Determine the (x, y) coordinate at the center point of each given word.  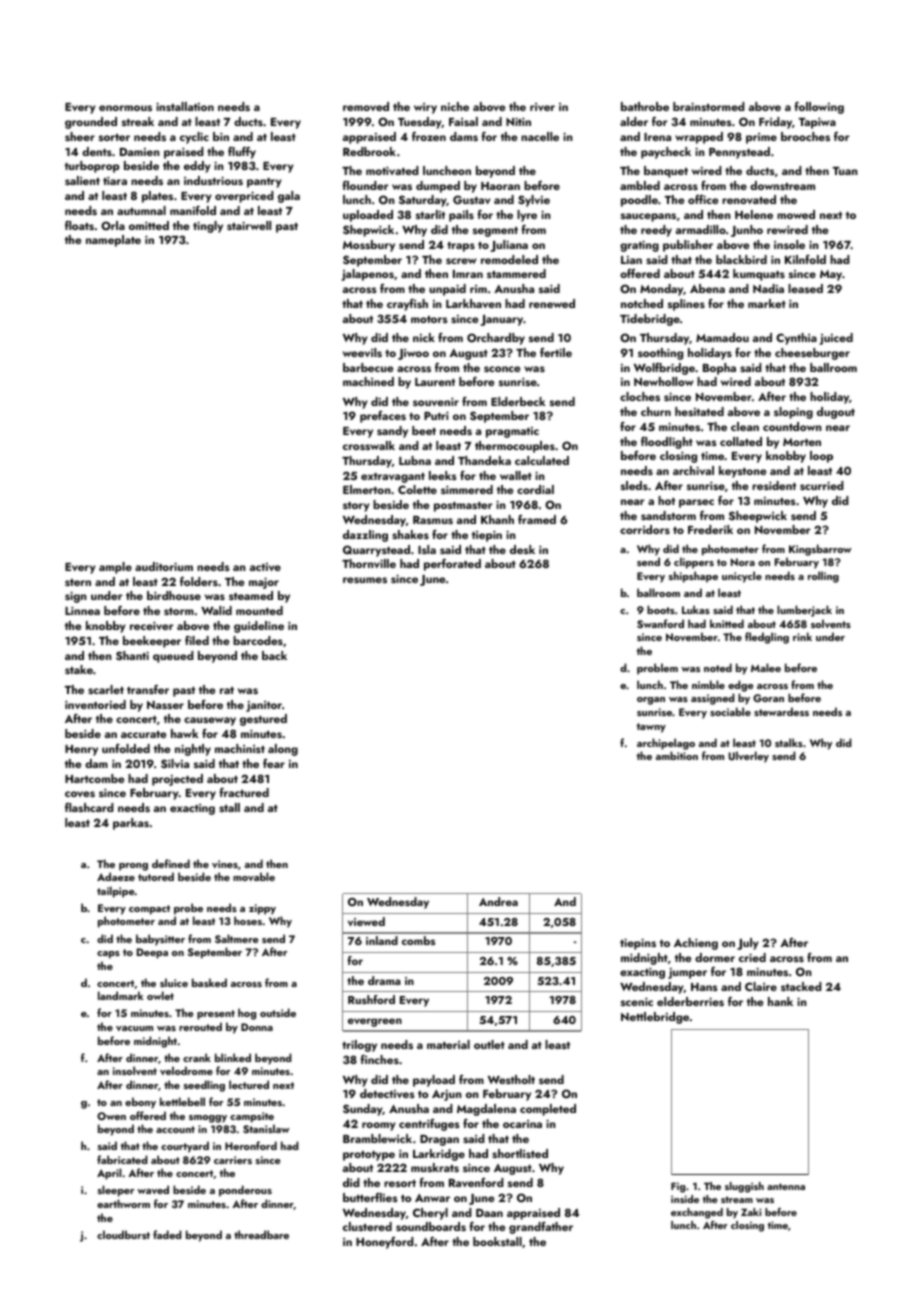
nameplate (113, 241)
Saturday (423, 201)
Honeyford (385, 1243)
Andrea (498, 901)
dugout (836, 413)
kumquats (759, 275)
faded (167, 1234)
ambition (677, 755)
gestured (263, 720)
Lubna (415, 460)
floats (79, 225)
